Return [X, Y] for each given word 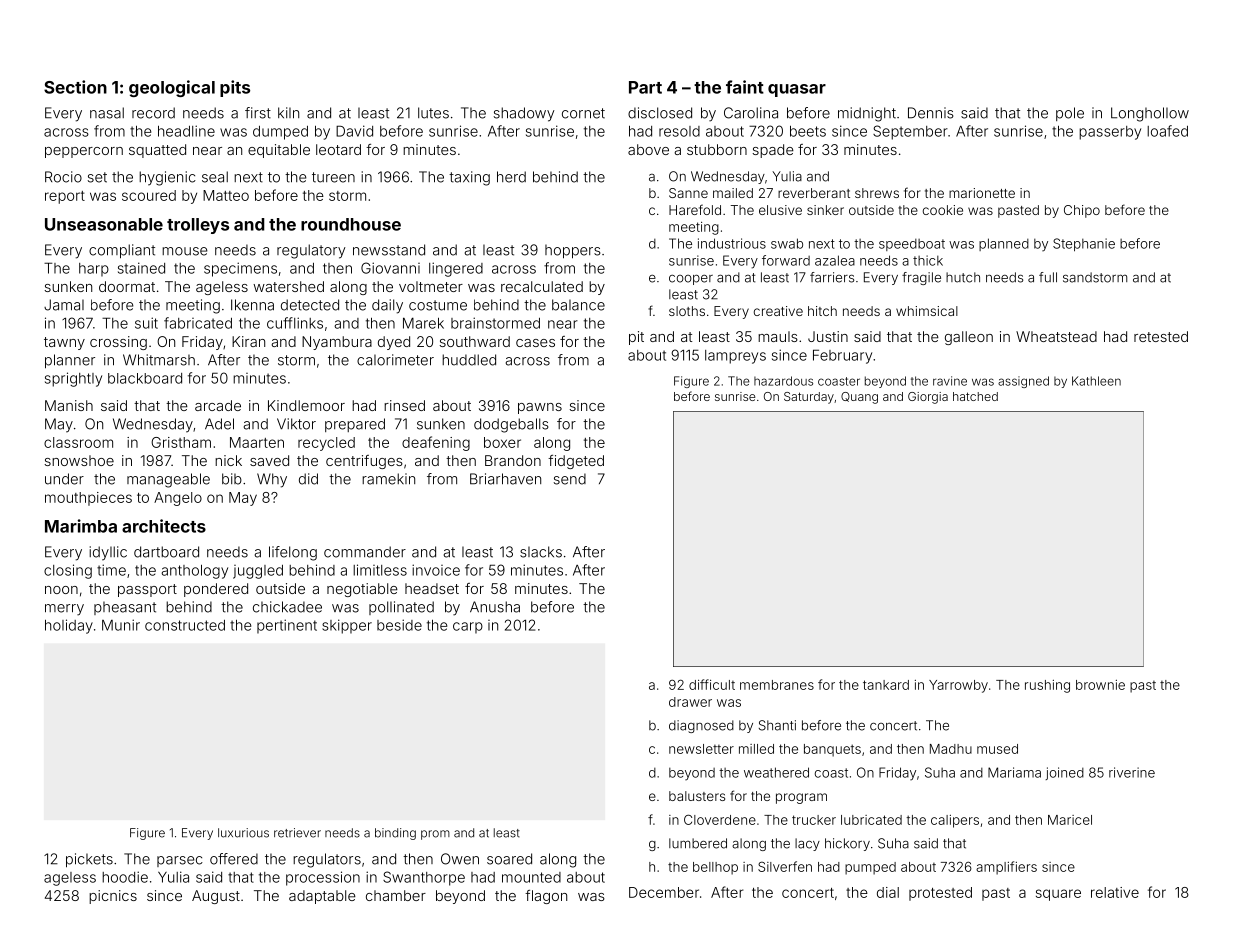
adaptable [322, 897]
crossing [118, 343]
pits [235, 88]
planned [1004, 244]
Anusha [495, 607]
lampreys [735, 357]
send [570, 479]
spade [773, 151]
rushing [1047, 686]
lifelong [293, 553]
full [1048, 277]
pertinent [287, 626]
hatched [975, 396]
